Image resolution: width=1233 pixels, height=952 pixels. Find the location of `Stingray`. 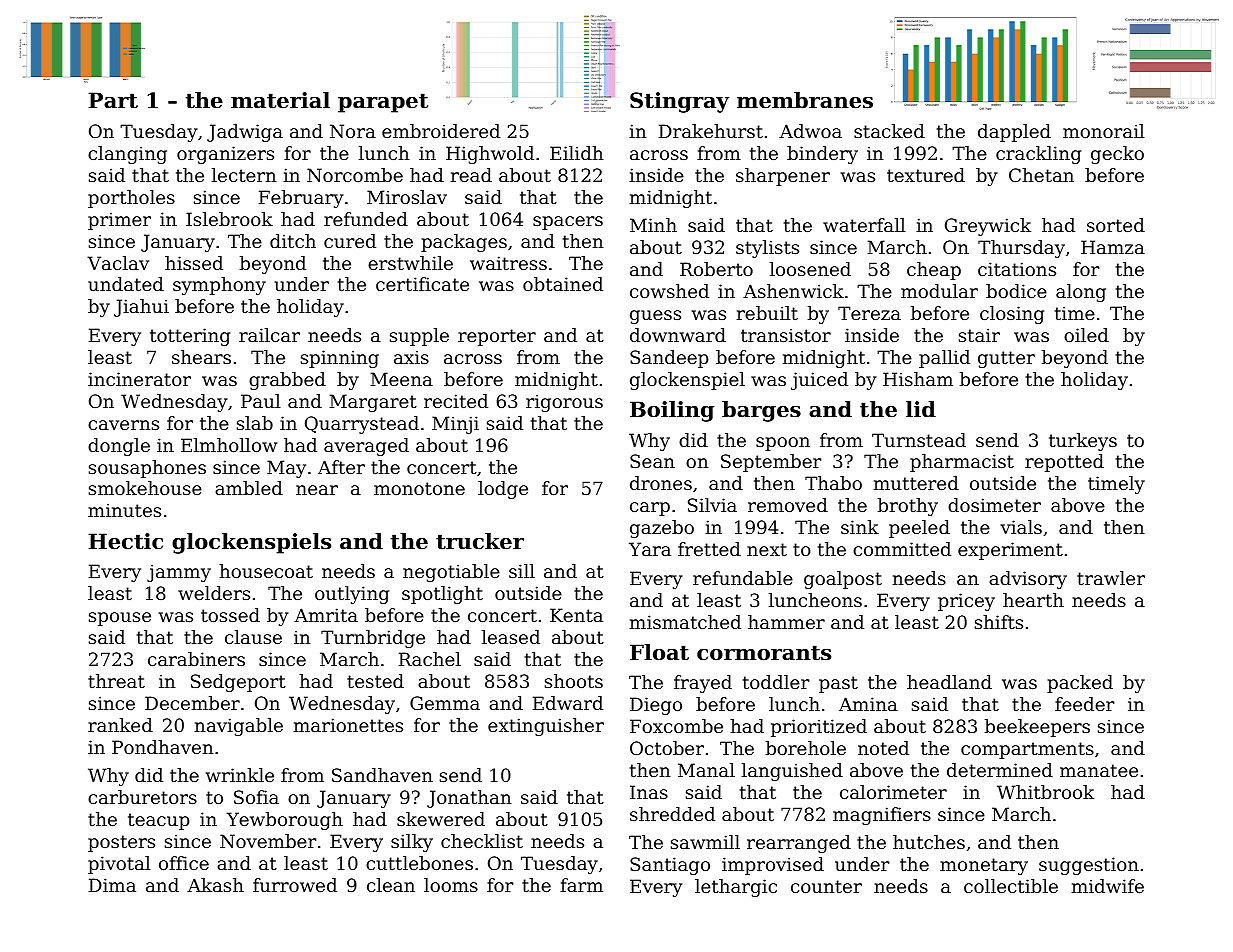

Stingray is located at coordinates (679, 102).
